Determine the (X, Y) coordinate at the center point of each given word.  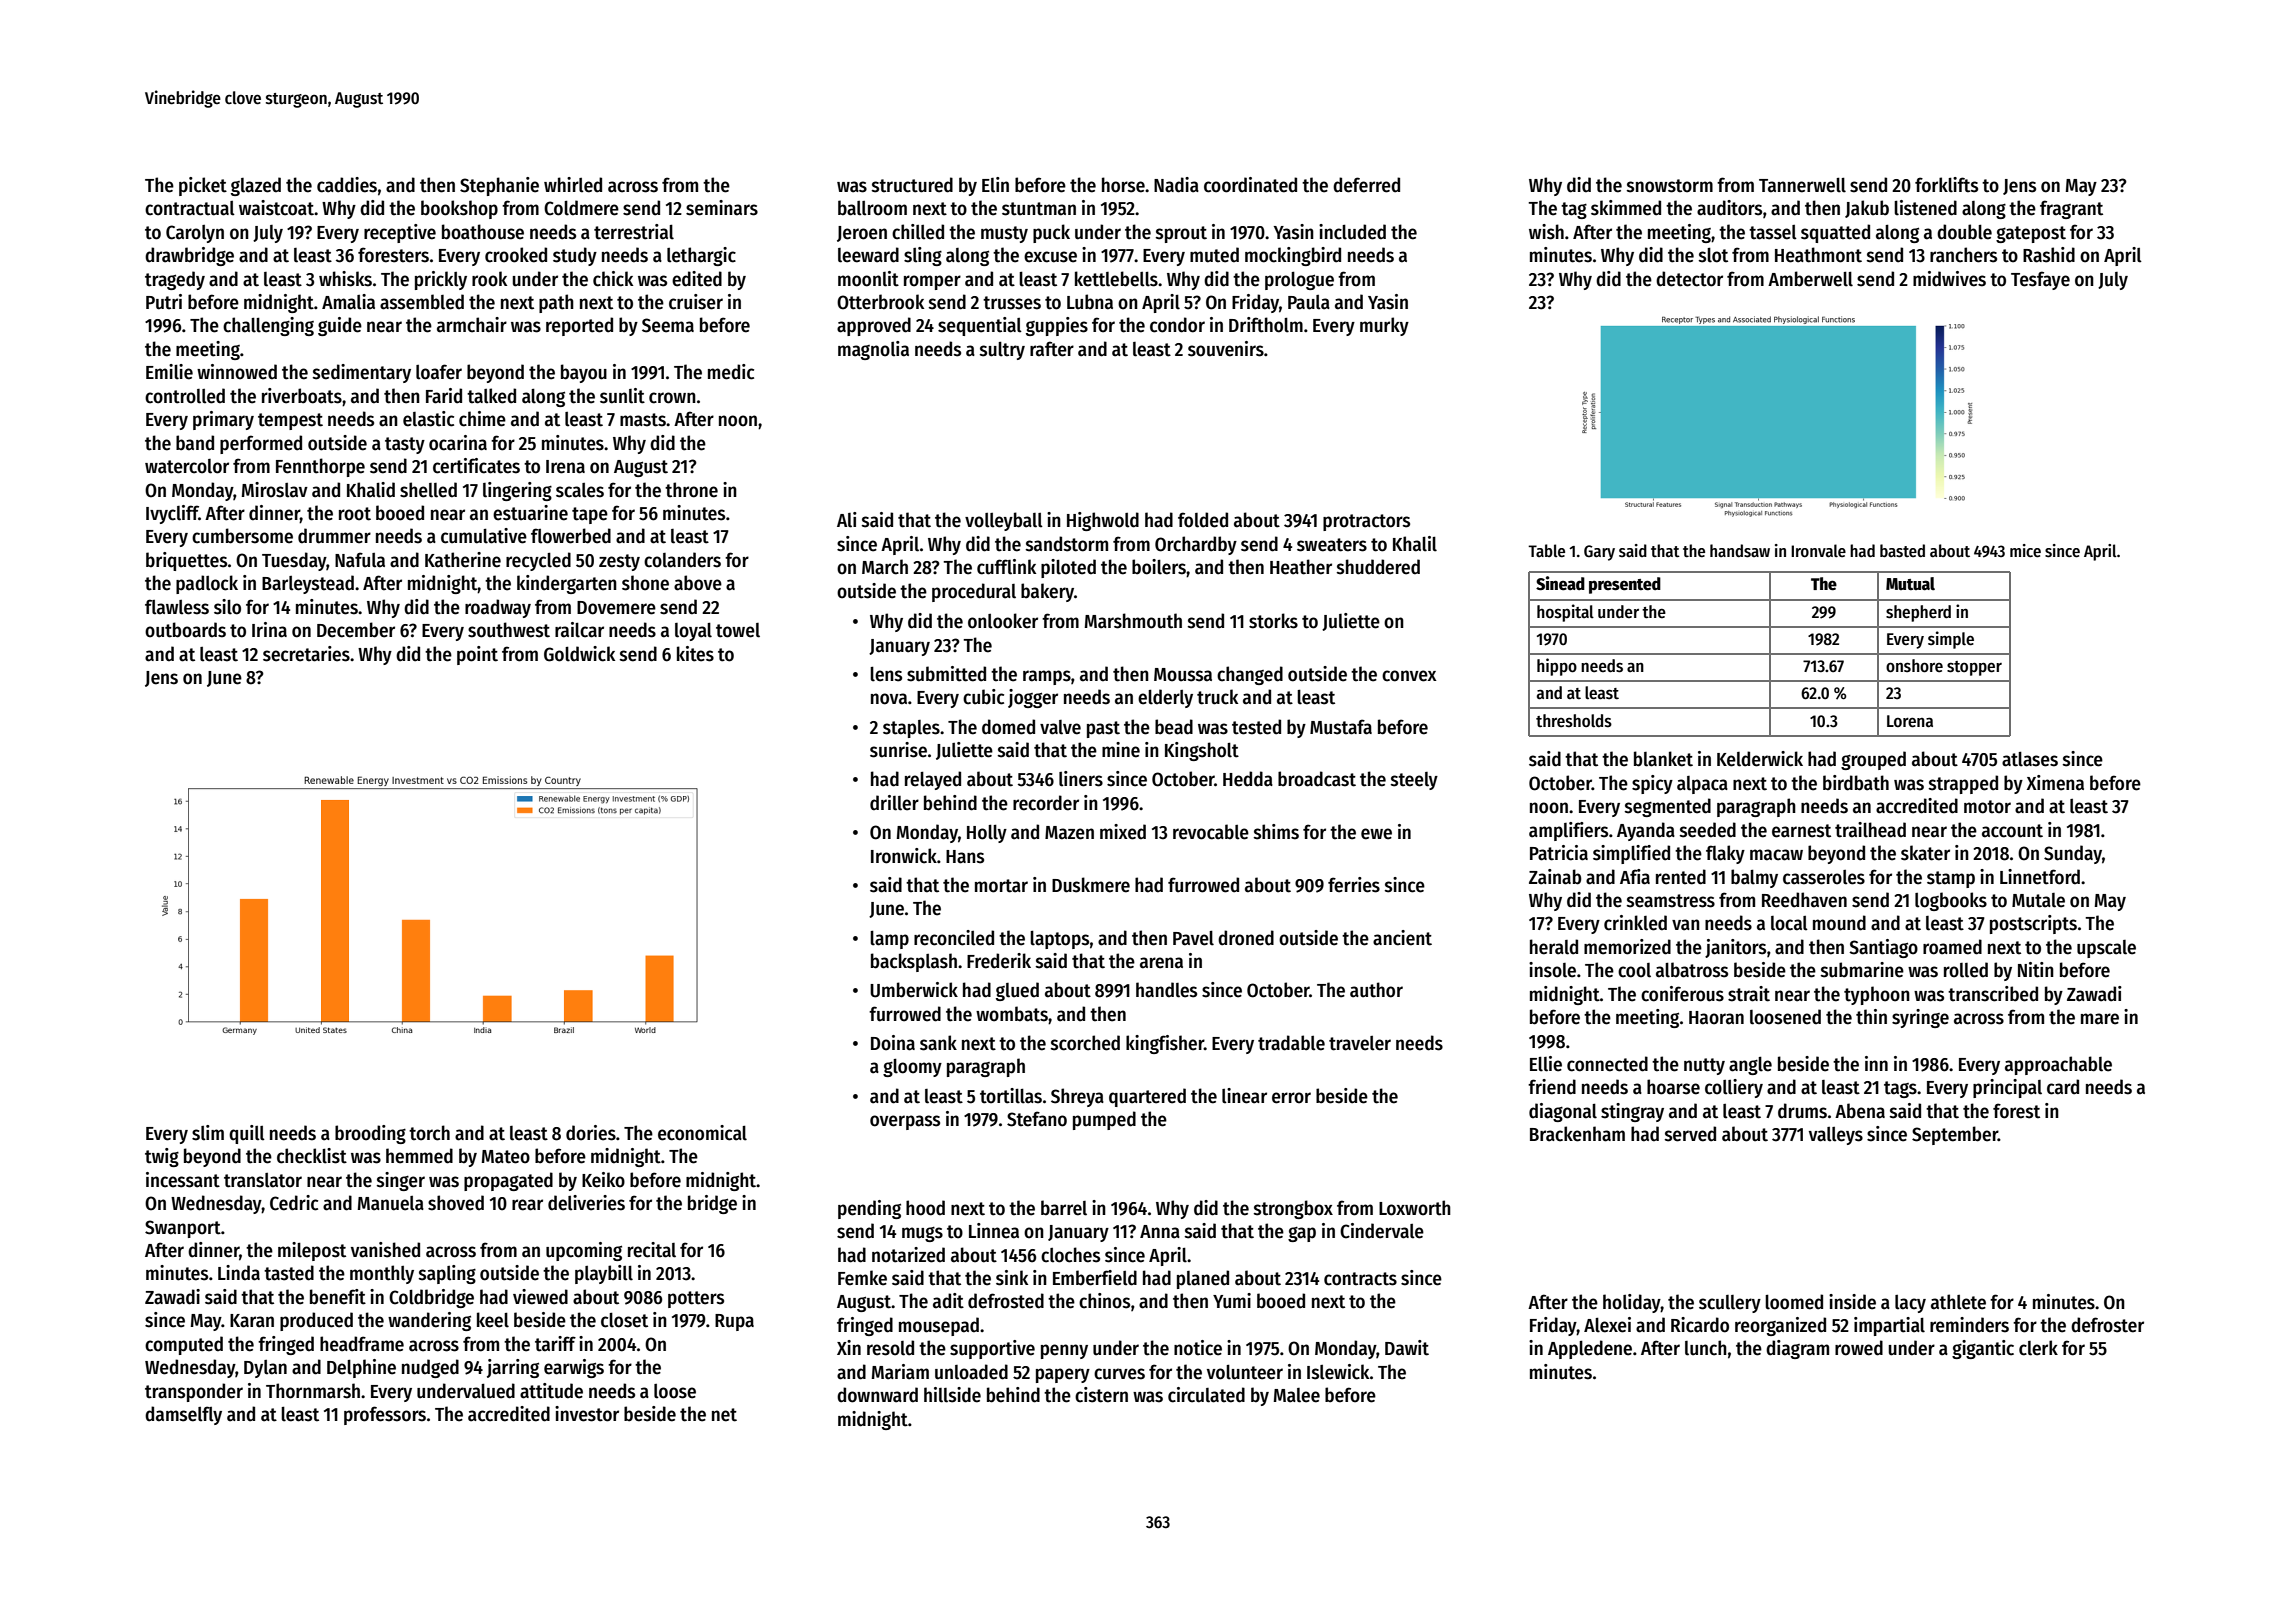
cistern (1101, 1395)
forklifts (1946, 185)
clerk (2038, 1348)
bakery (1047, 592)
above (698, 583)
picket (203, 186)
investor (587, 1414)
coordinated (1250, 185)
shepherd (1918, 613)
